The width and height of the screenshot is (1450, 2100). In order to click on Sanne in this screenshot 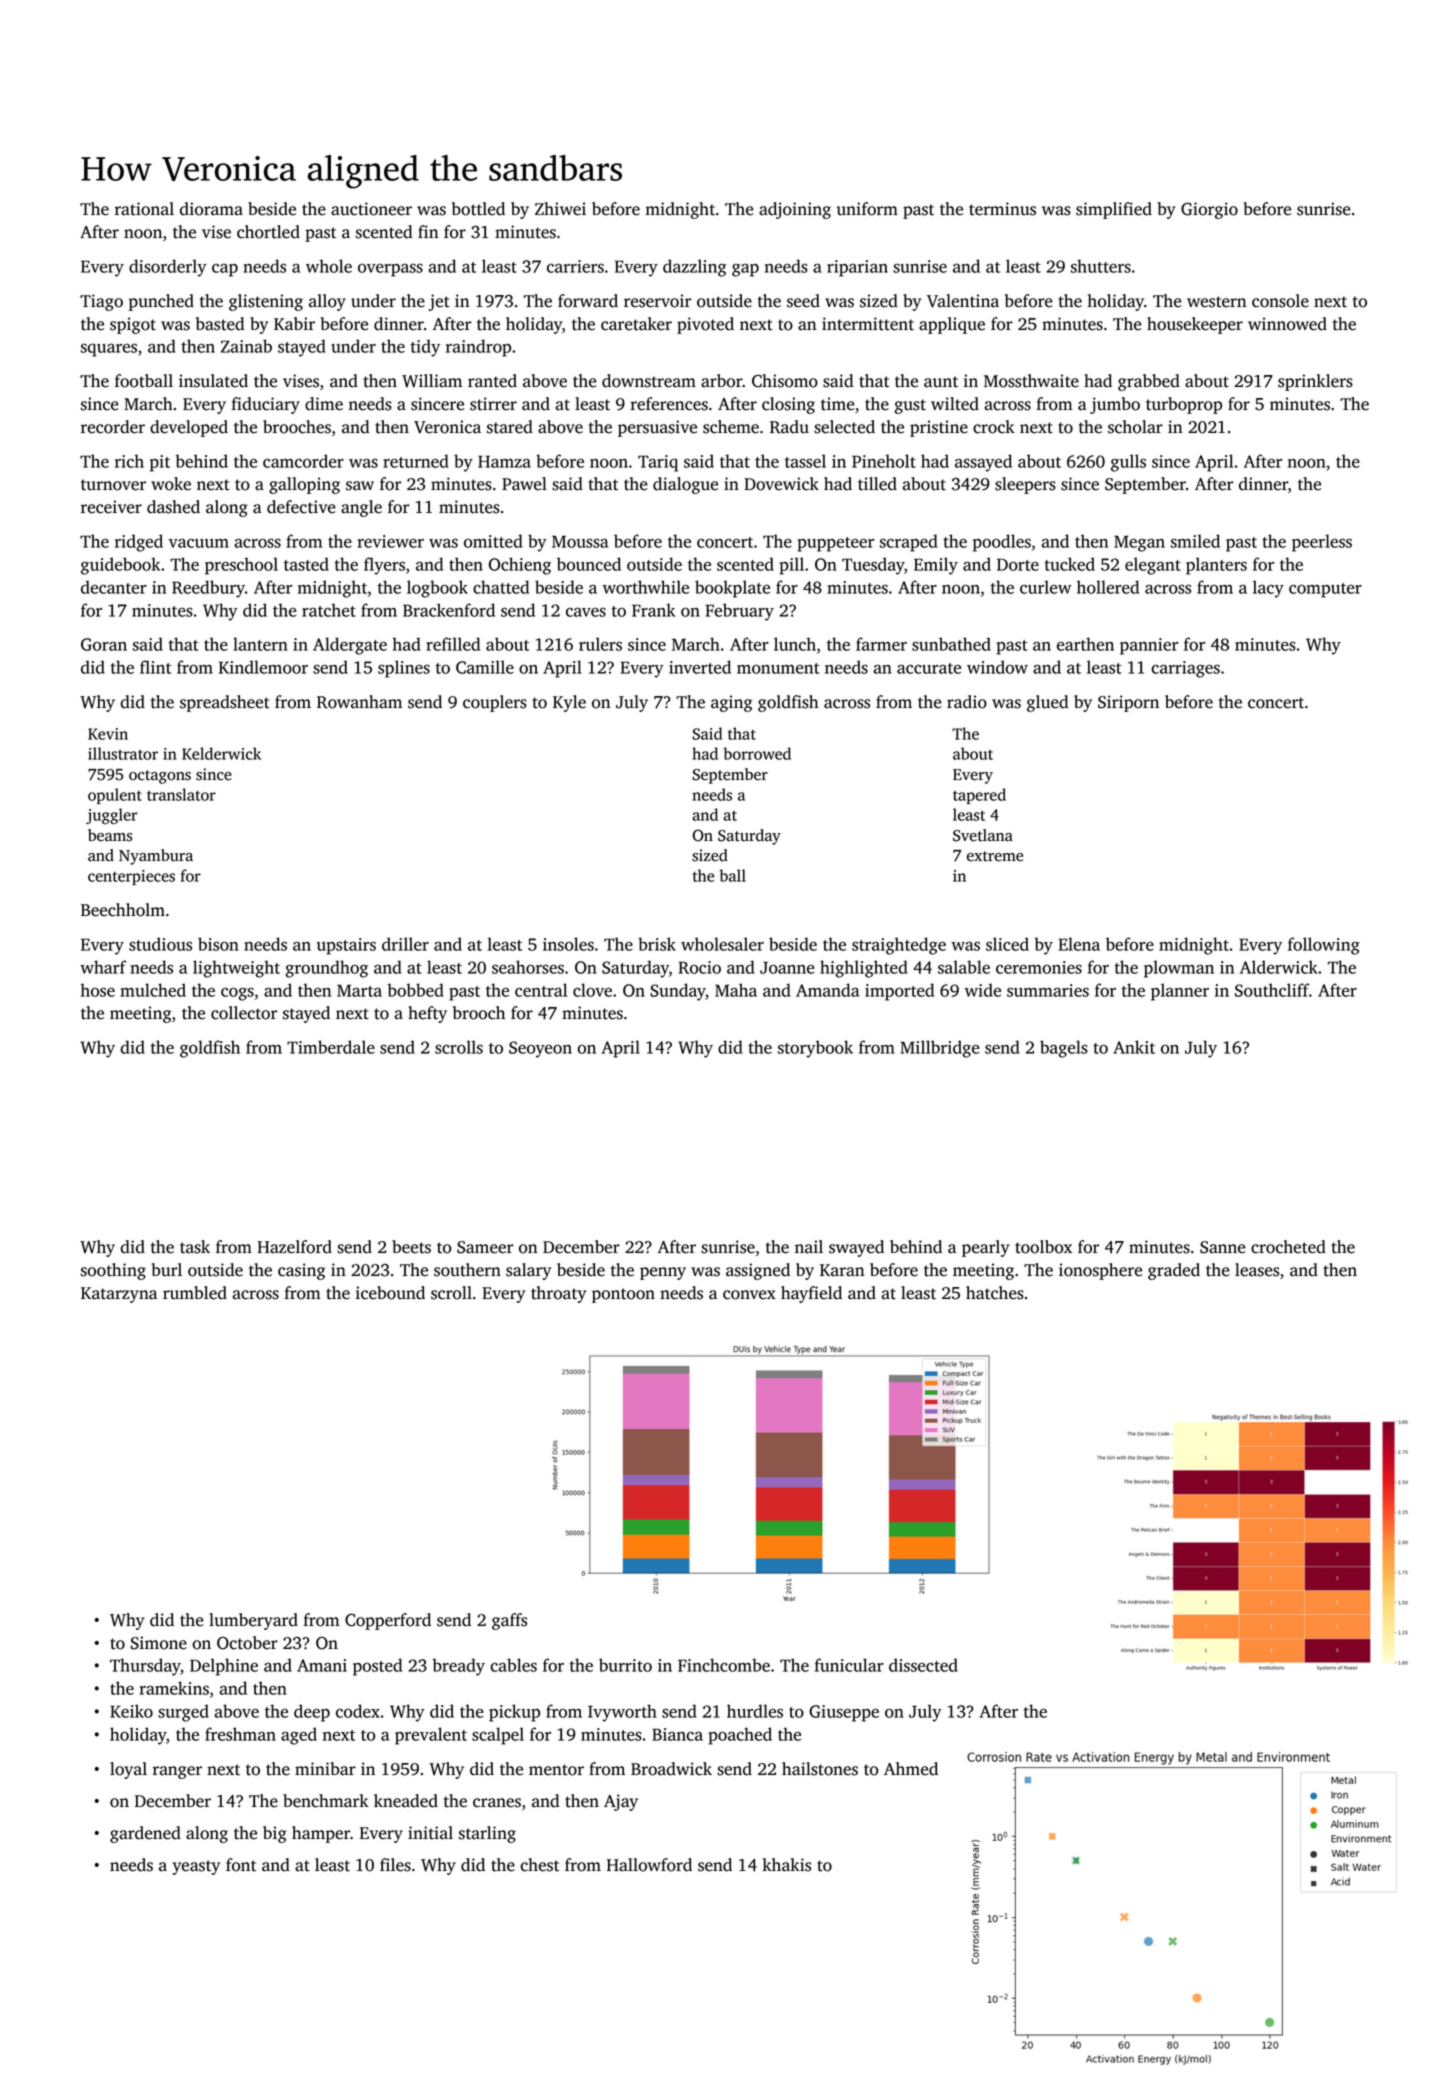, I will do `click(1223, 1247)`.
